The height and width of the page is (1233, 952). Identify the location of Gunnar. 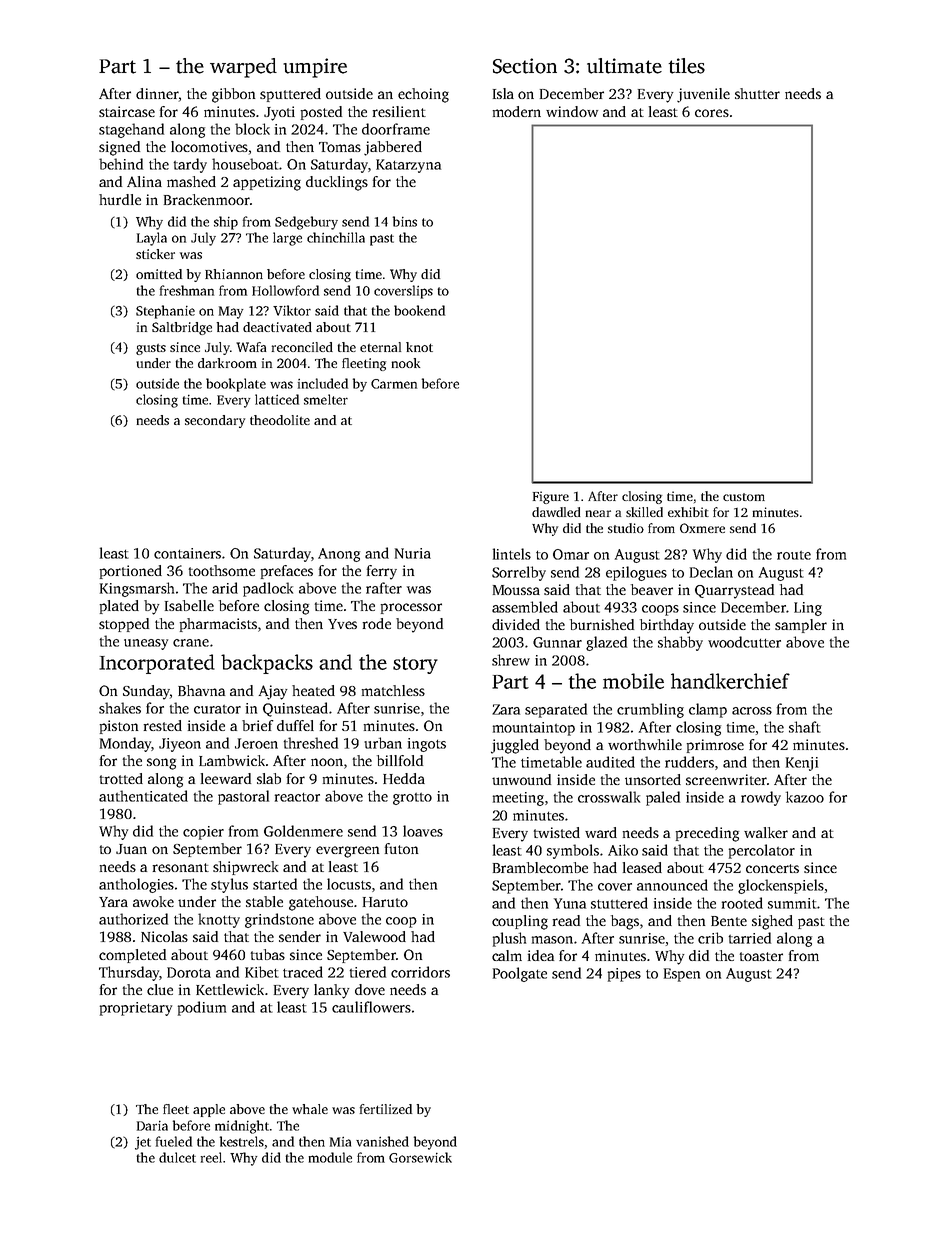
(557, 642).
